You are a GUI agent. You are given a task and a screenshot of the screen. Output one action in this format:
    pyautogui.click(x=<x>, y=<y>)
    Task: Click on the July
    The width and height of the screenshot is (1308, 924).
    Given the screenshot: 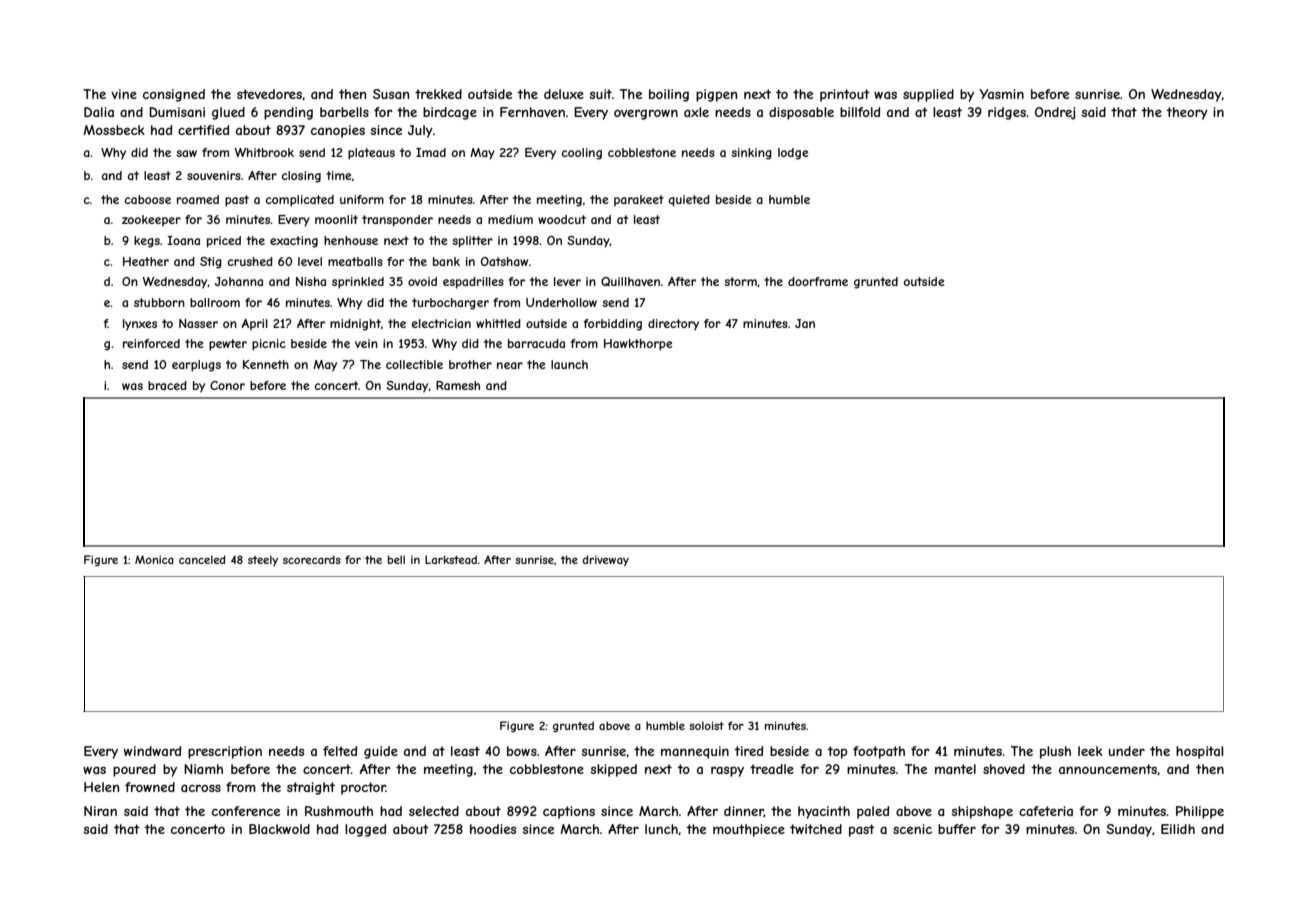 What is the action you would take?
    pyautogui.click(x=420, y=131)
